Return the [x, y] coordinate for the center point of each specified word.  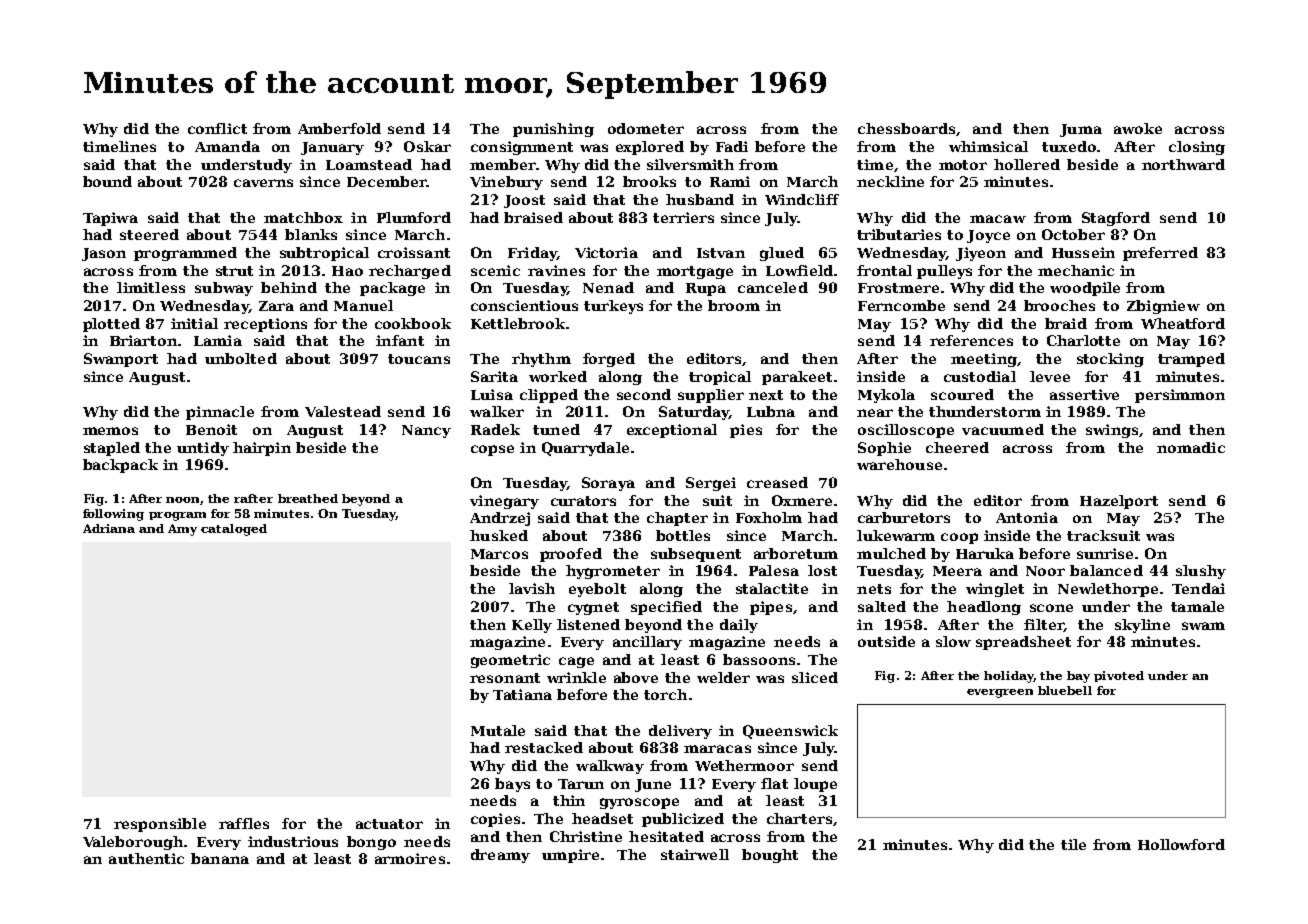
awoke [1138, 128]
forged [609, 360]
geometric [510, 661]
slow [953, 641]
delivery [680, 732]
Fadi [732, 146]
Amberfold [339, 128]
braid [1066, 323]
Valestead [343, 411]
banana [220, 858]
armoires [410, 858]
